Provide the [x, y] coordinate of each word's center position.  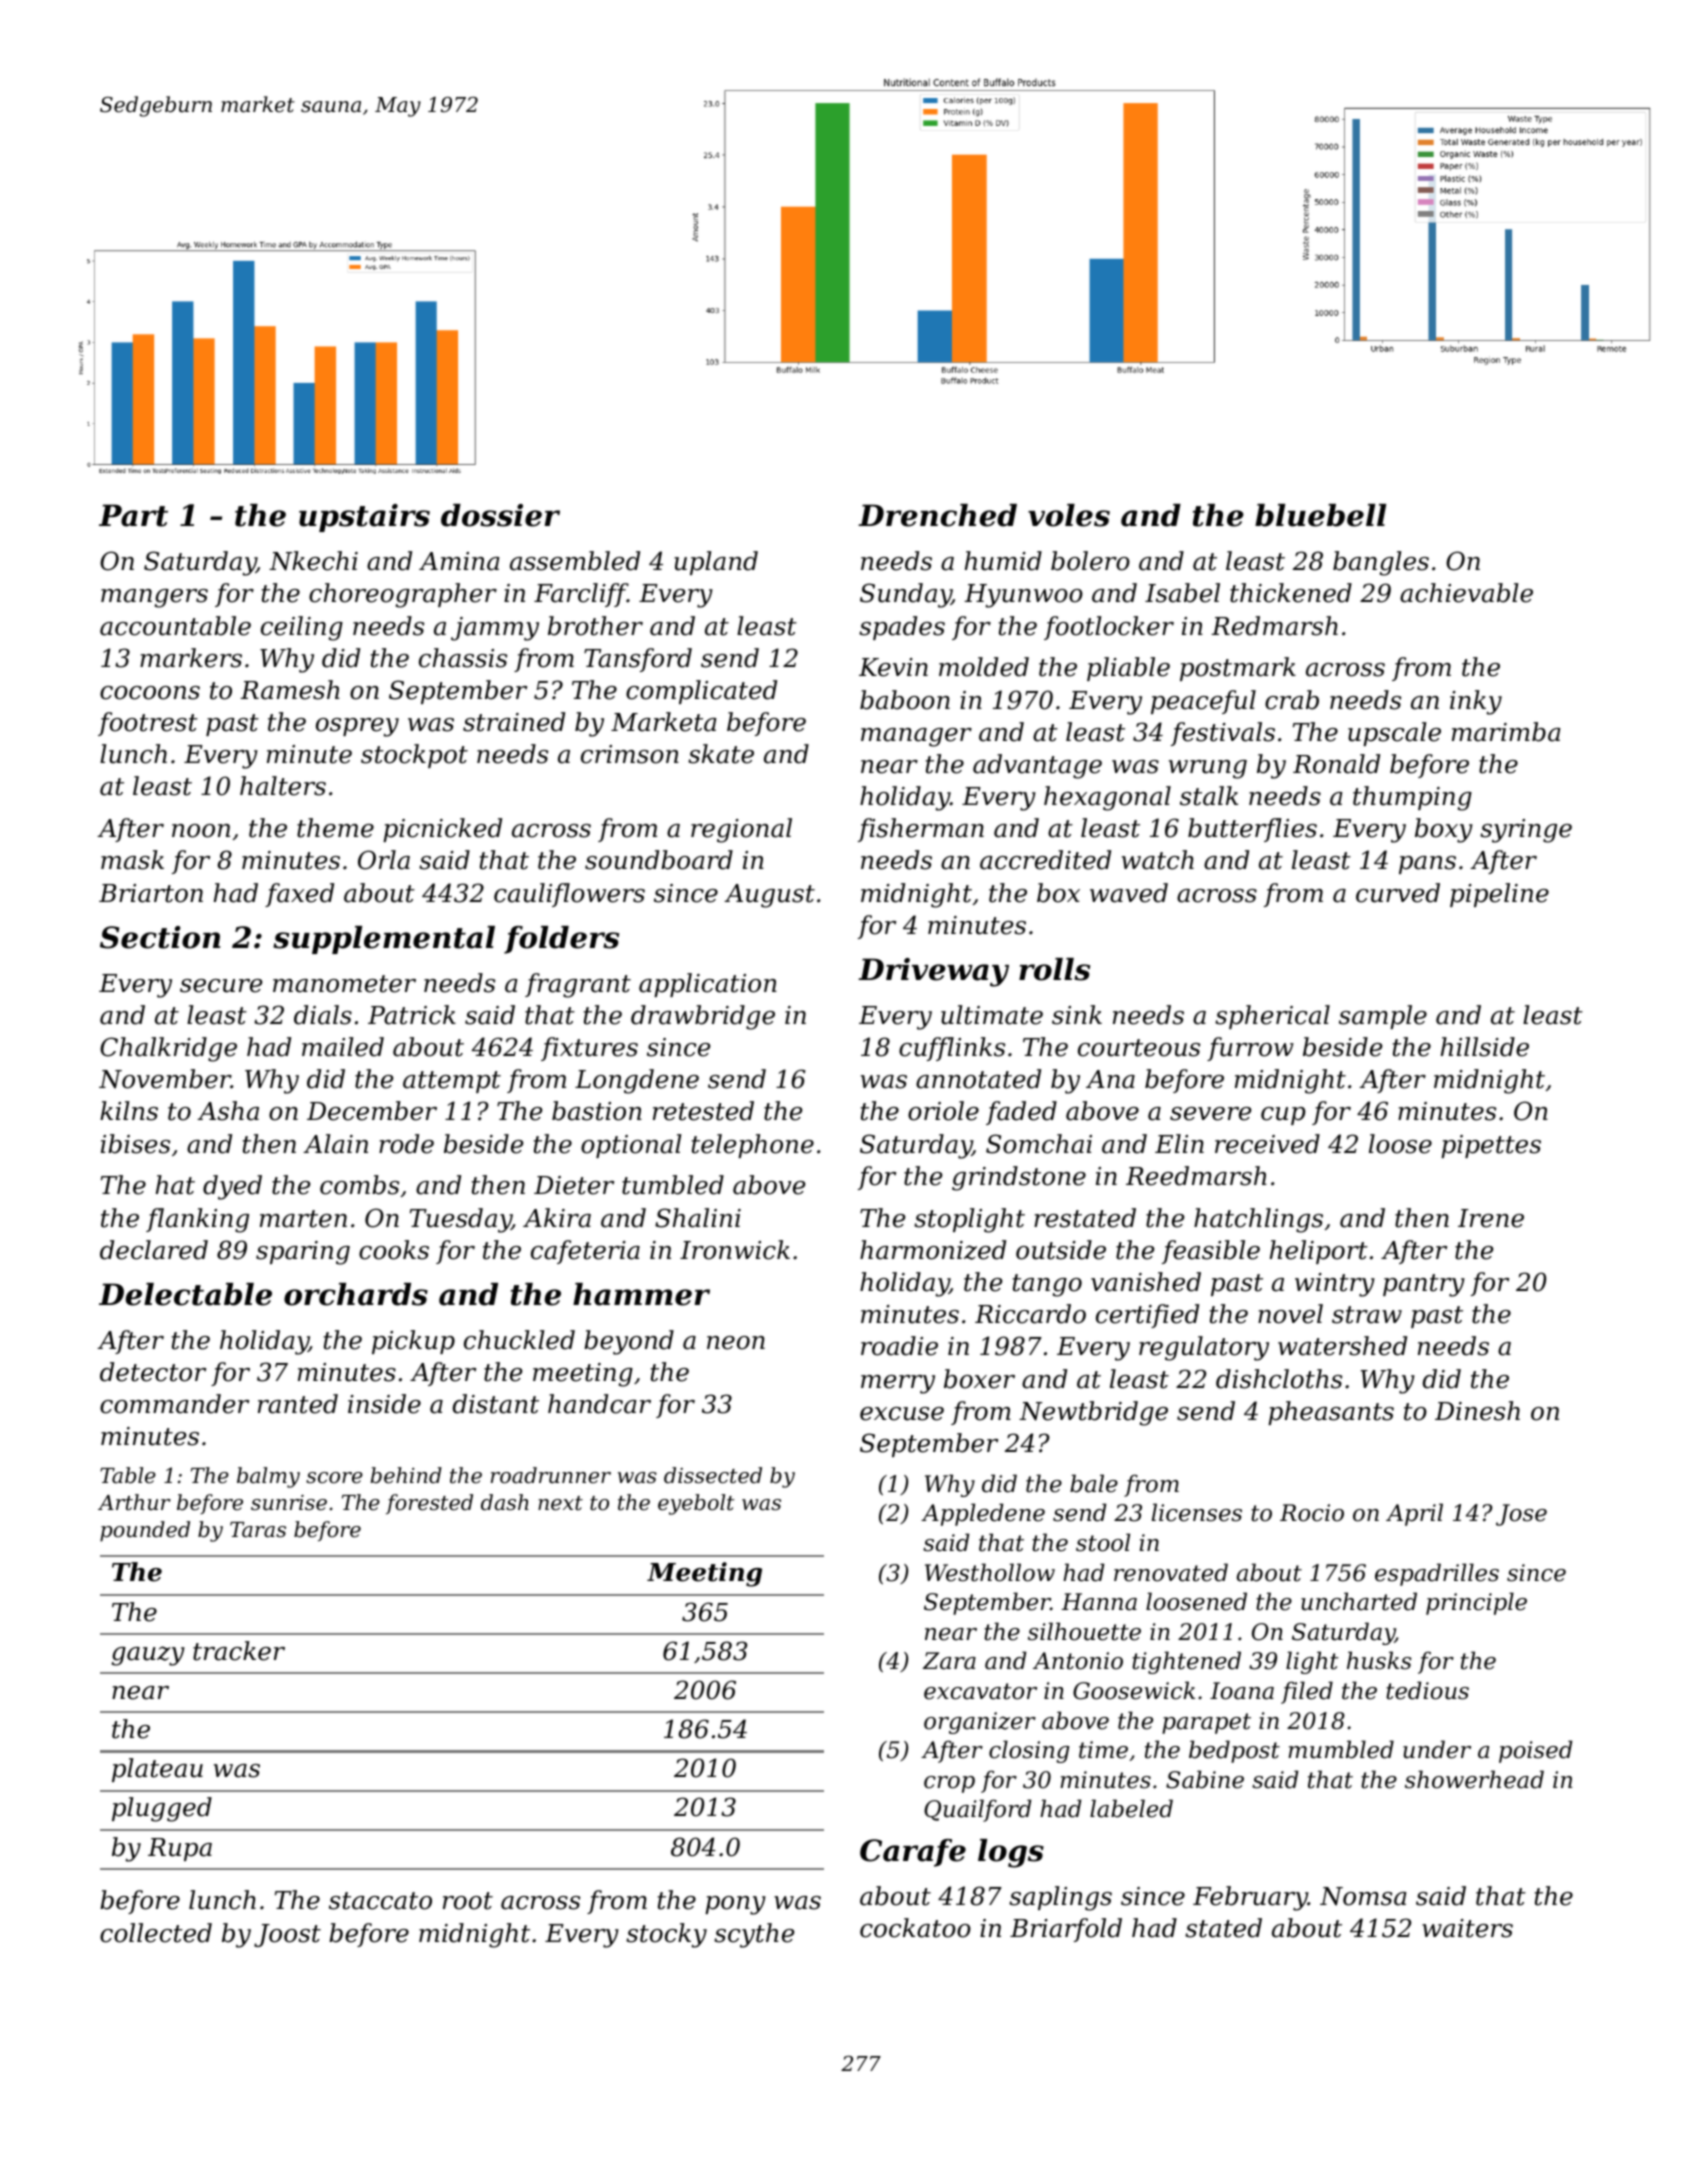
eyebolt [696, 1504]
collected [156, 1933]
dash [505, 1502]
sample [1383, 1017]
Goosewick [1134, 1690]
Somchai [1039, 1144]
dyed [232, 1187]
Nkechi [313, 561]
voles [1069, 515]
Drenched [937, 515]
